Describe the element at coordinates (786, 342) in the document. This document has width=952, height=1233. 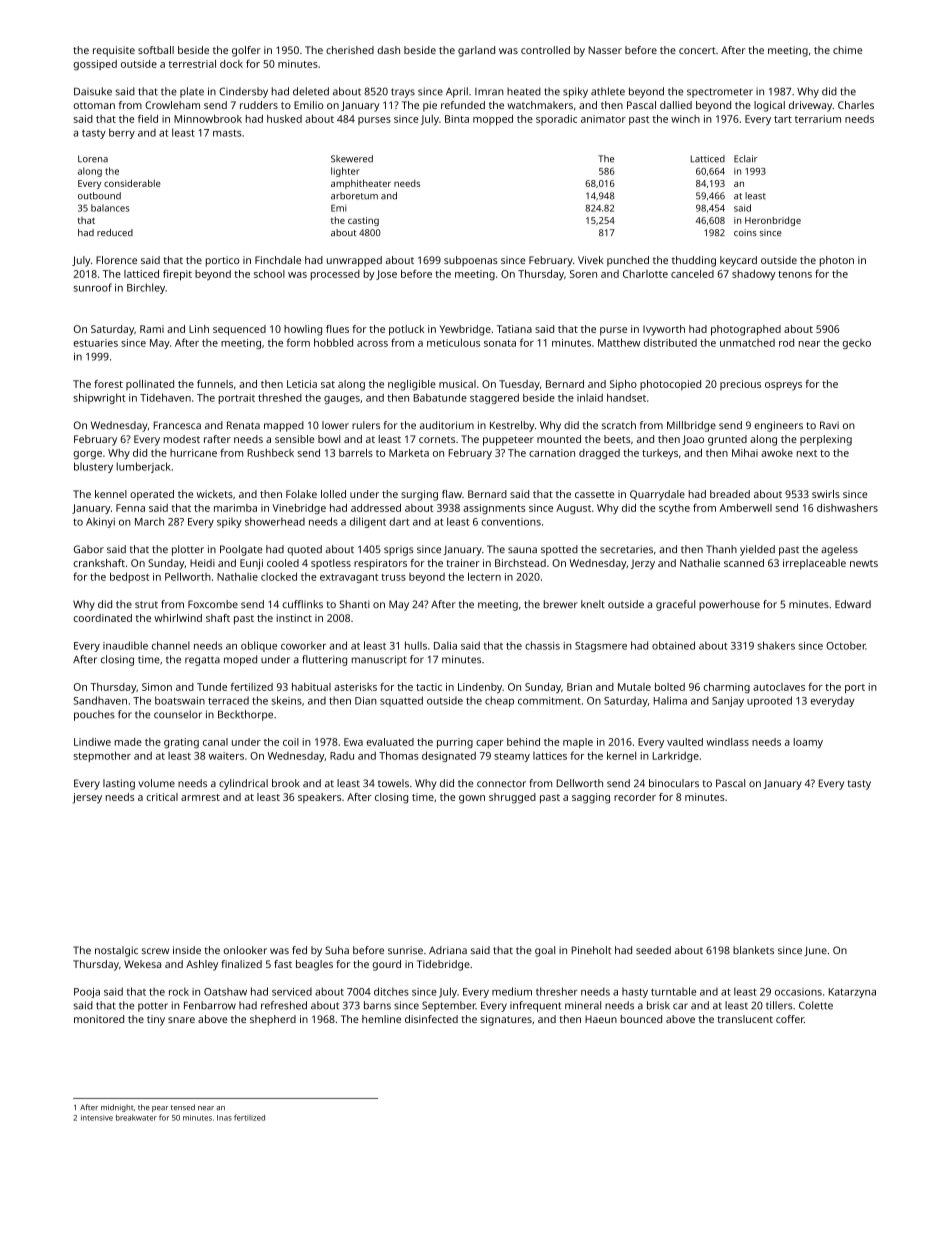
I see `rod` at that location.
